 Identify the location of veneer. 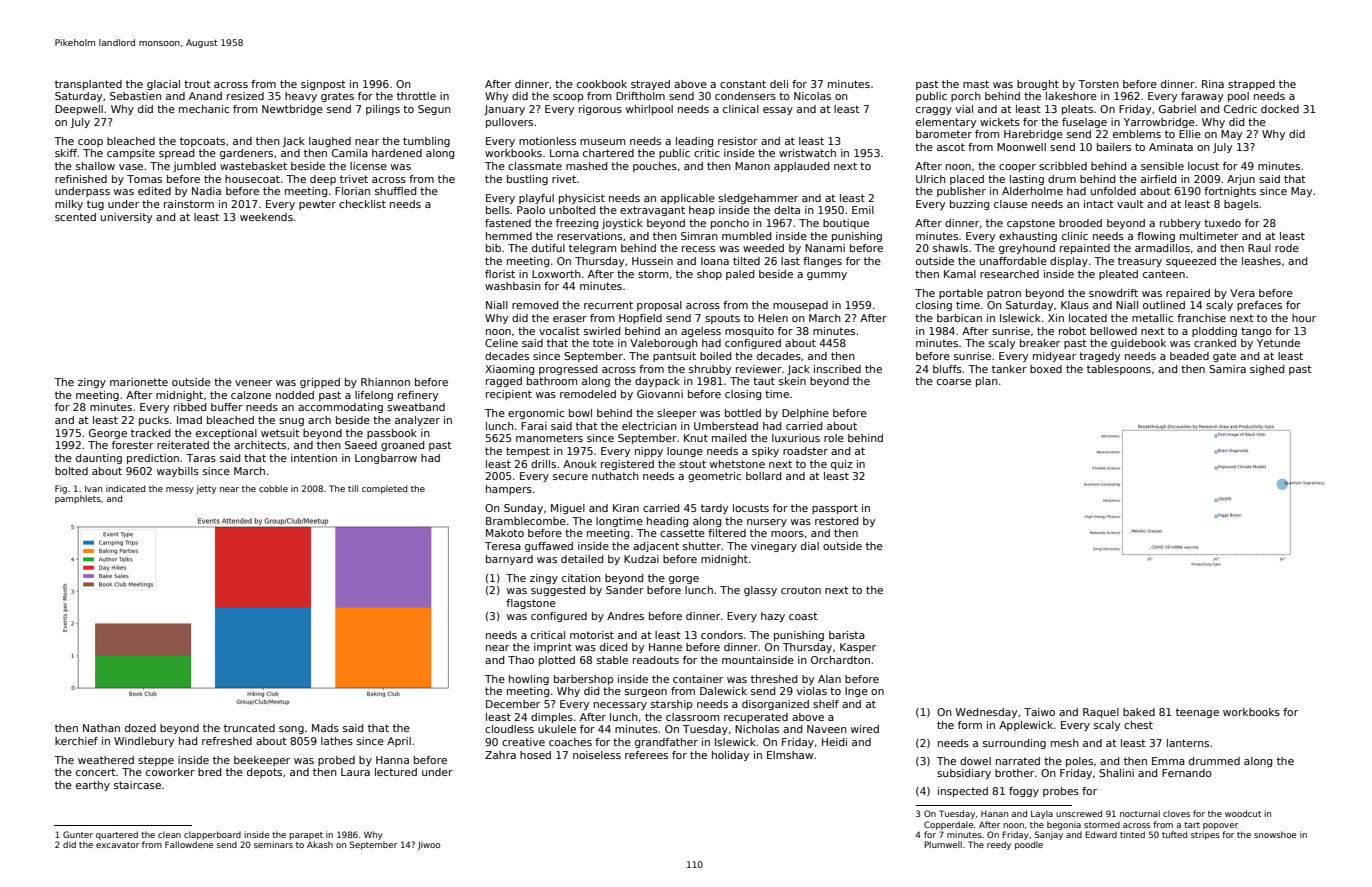
(253, 383).
